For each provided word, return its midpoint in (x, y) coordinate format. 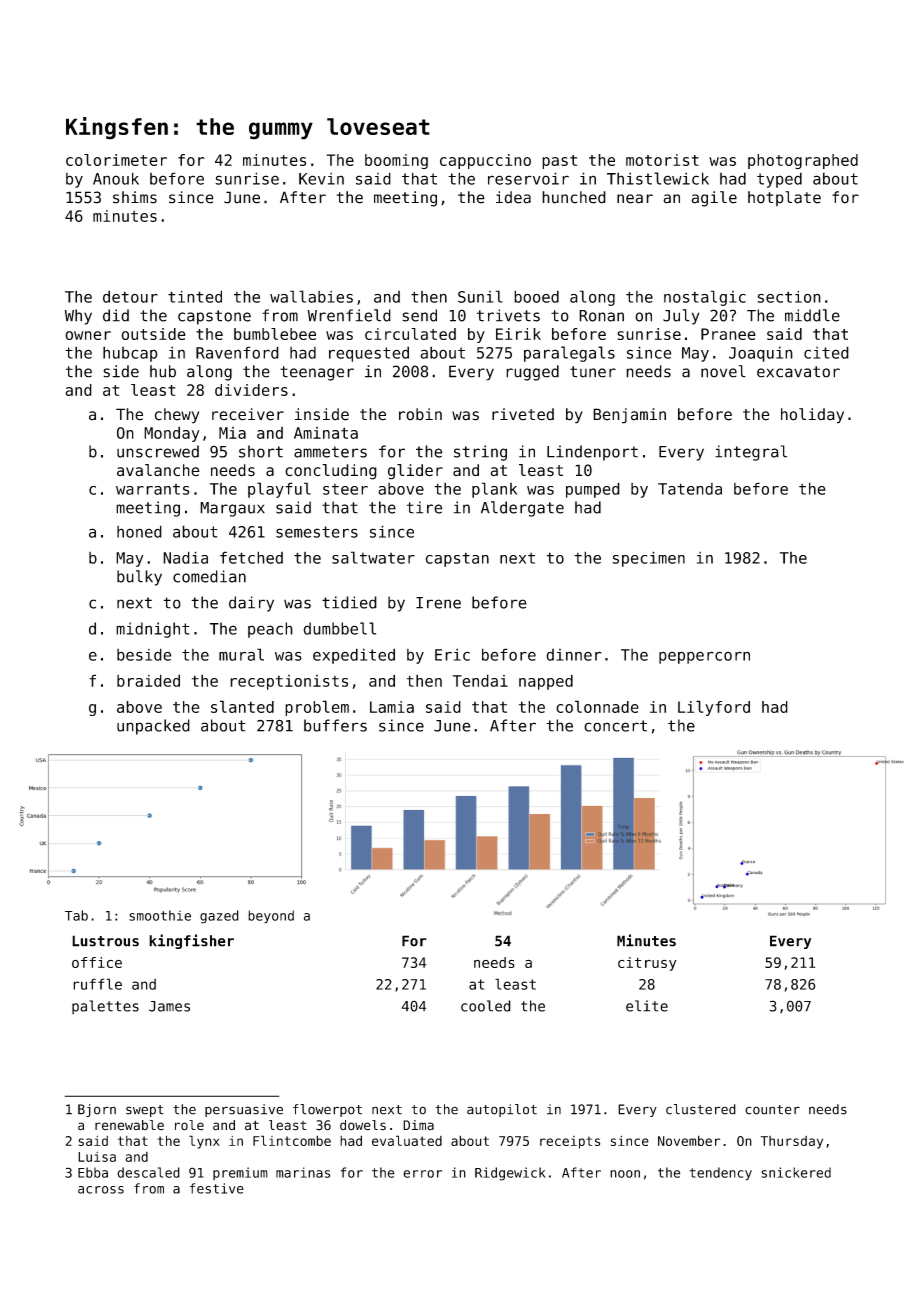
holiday (812, 416)
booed (536, 296)
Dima (418, 1125)
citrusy (647, 964)
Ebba (93, 1172)
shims (135, 197)
